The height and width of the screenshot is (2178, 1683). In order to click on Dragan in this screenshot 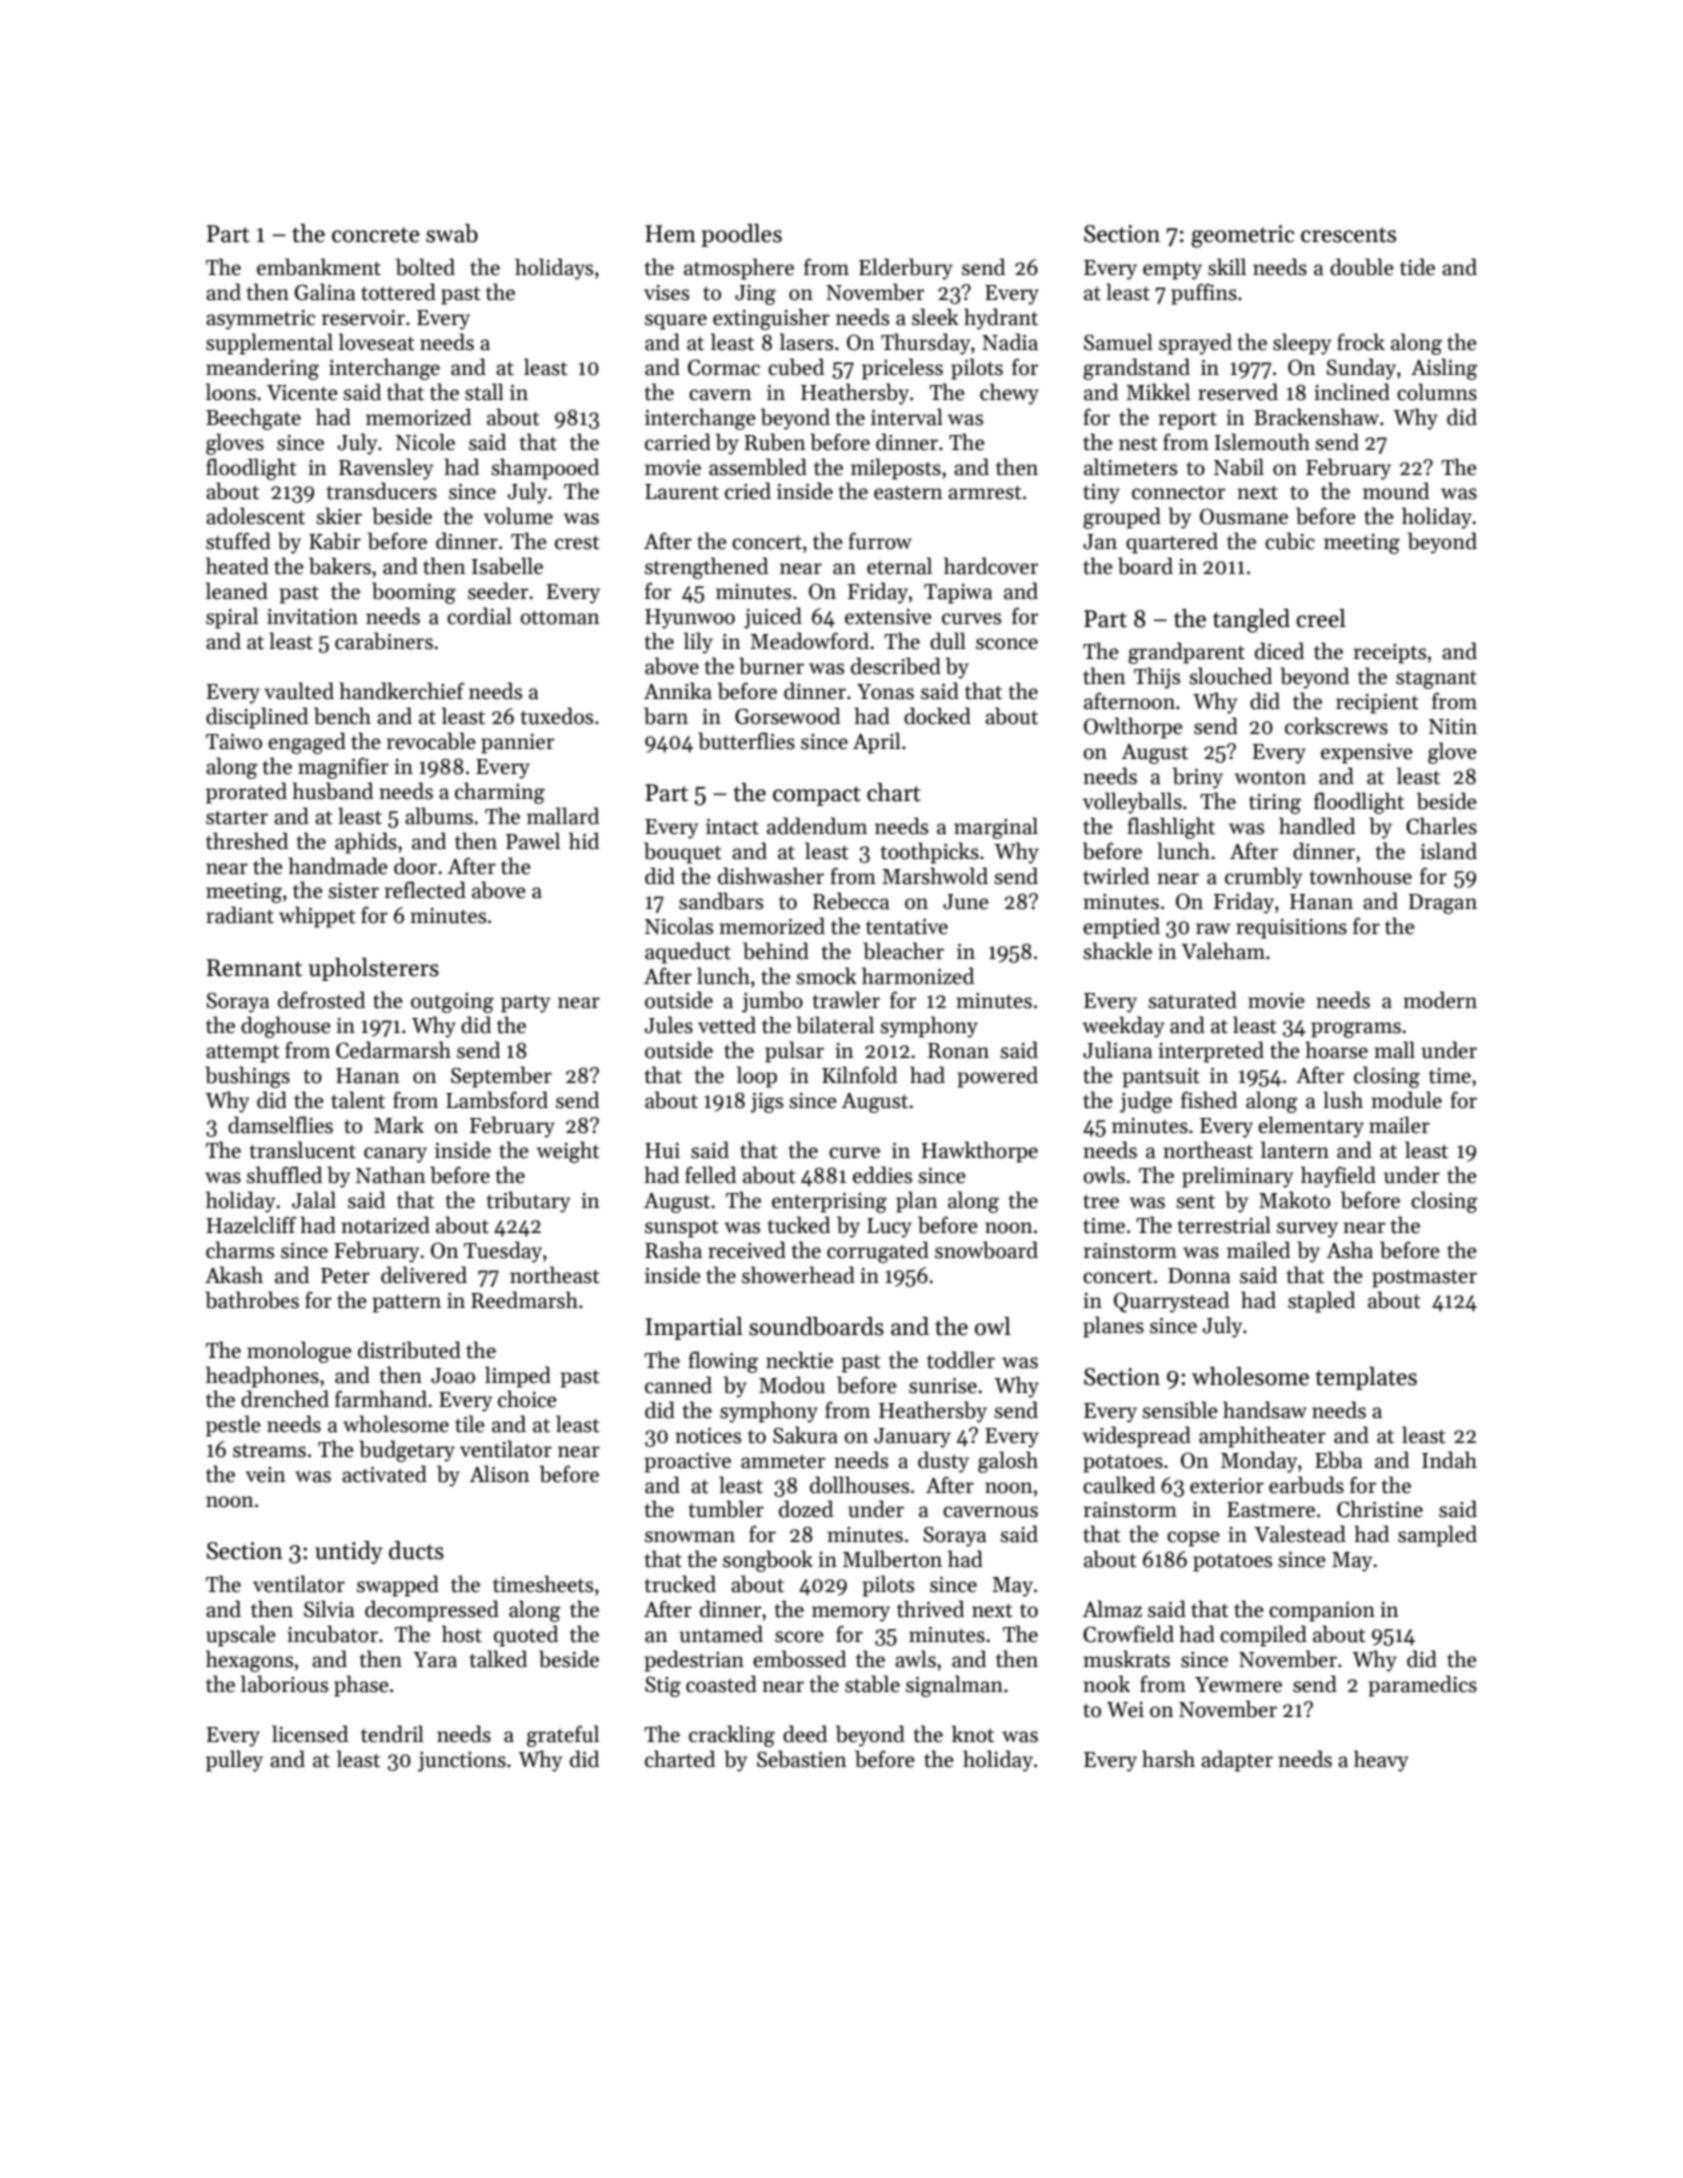, I will do `click(1442, 904)`.
